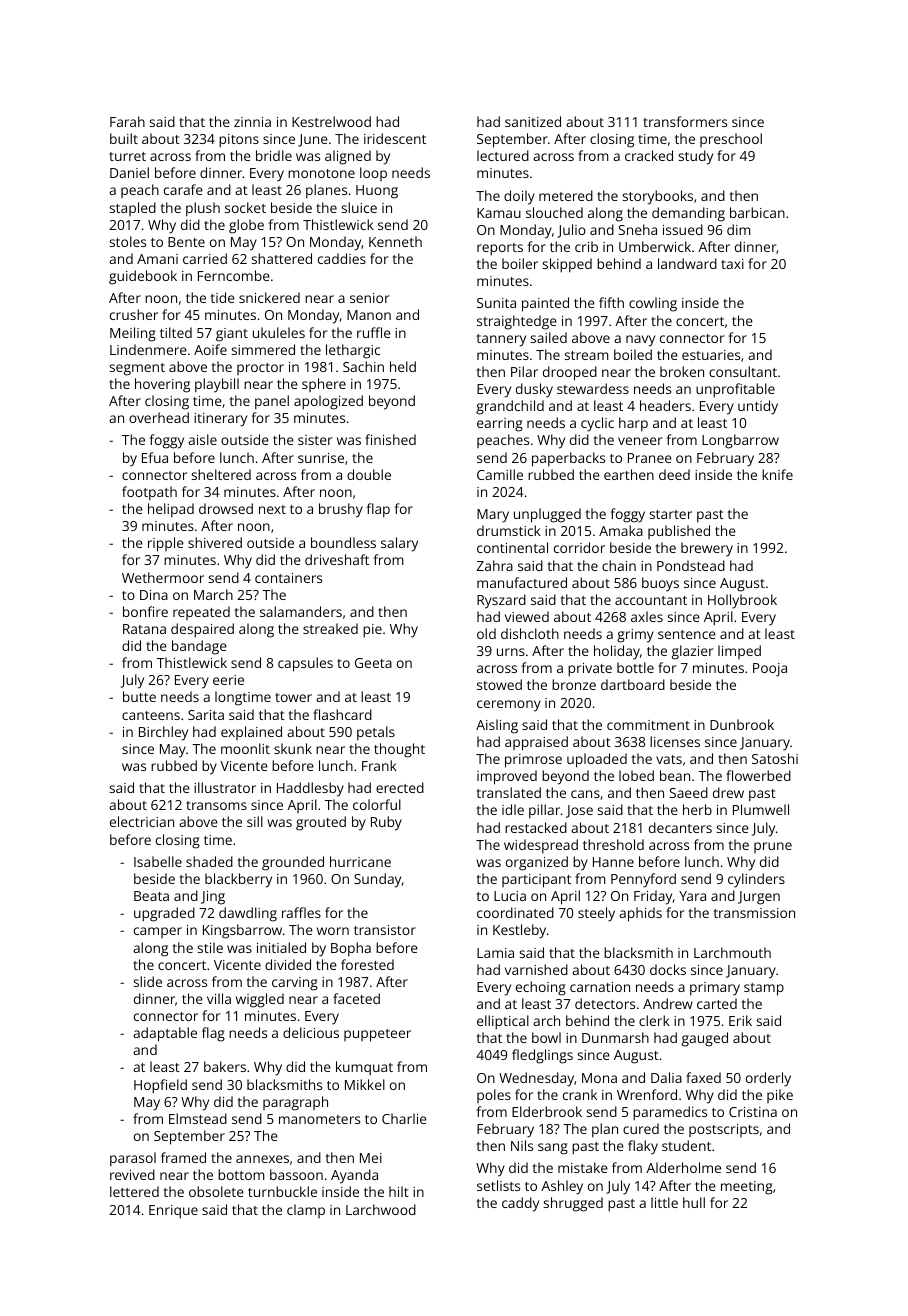 The width and height of the screenshot is (908, 1316). I want to click on consultant, so click(743, 371).
